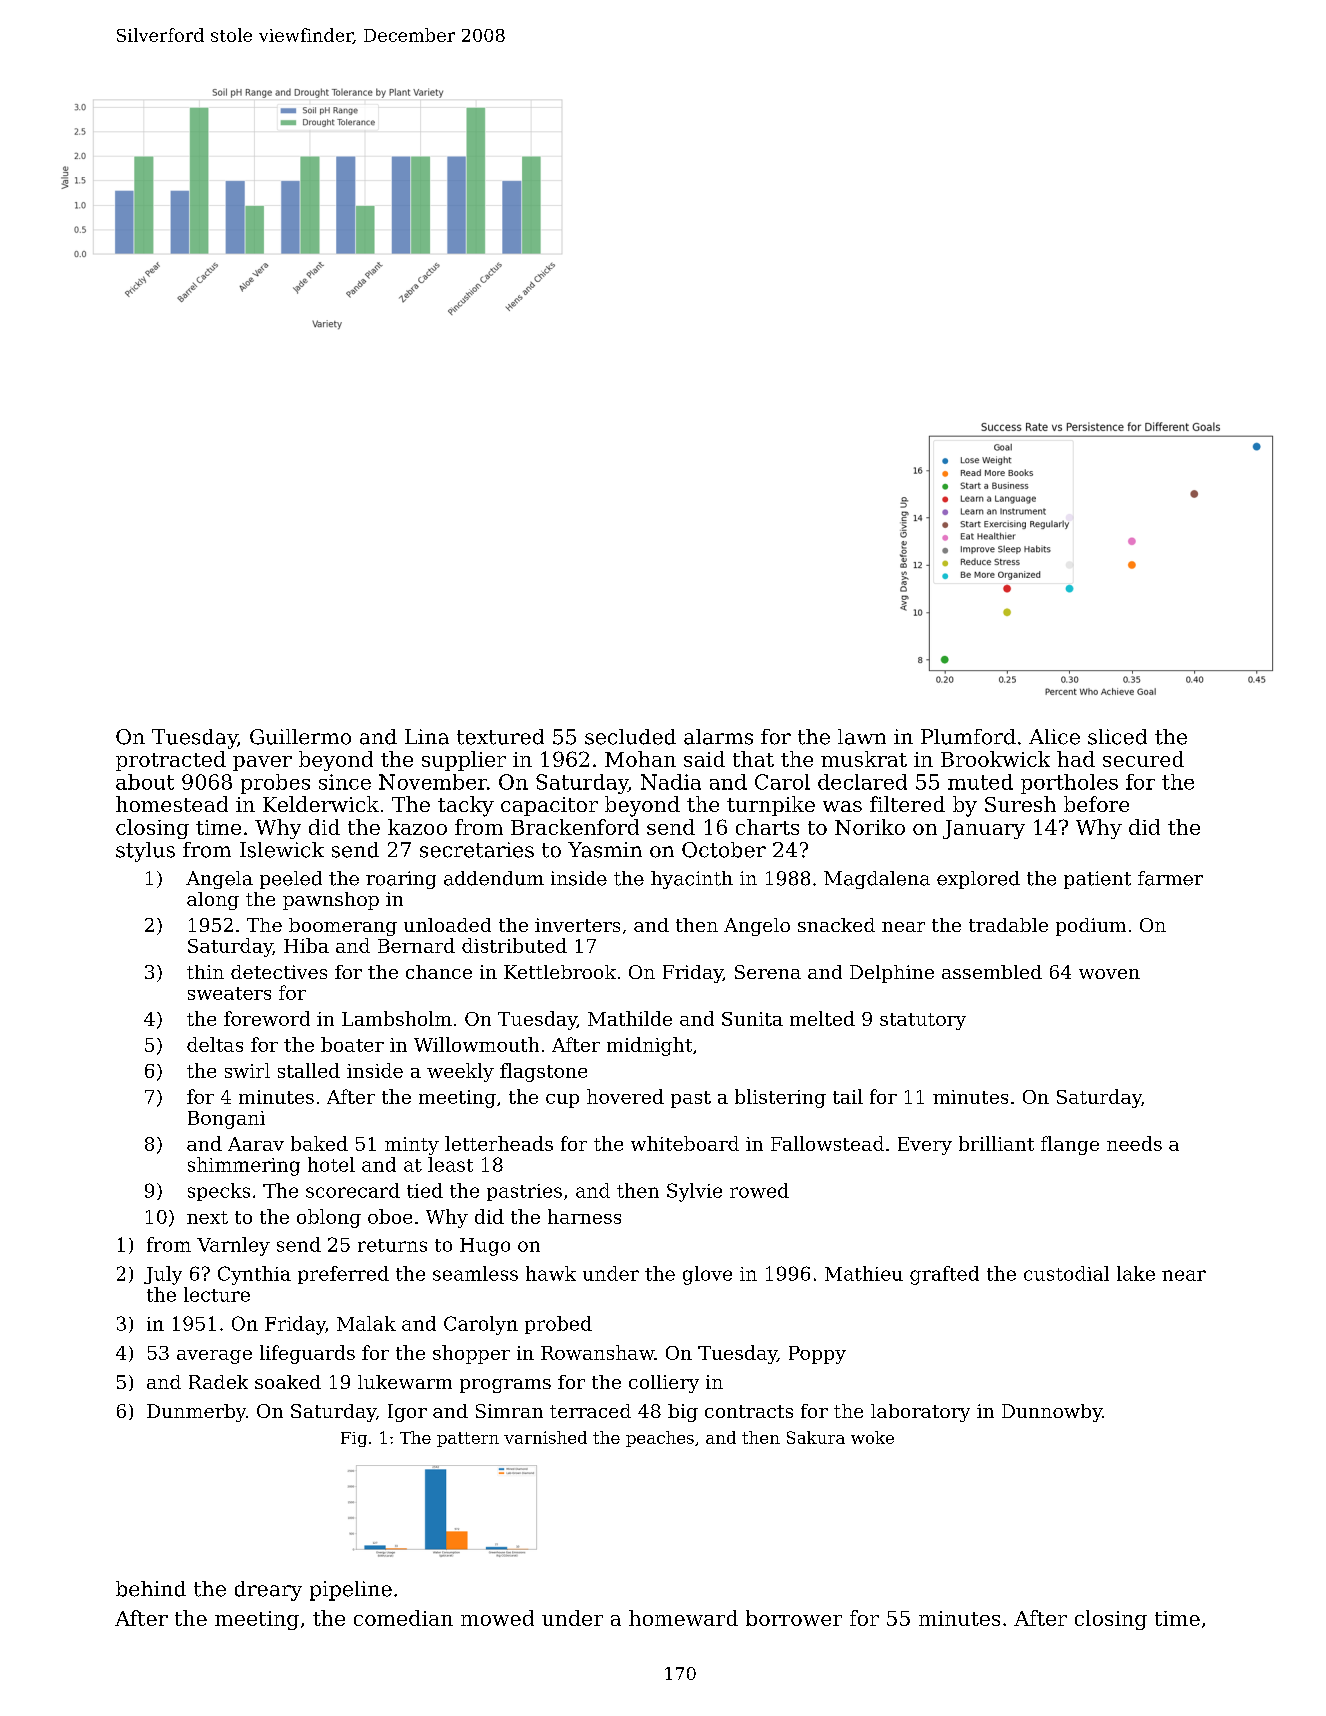 Image resolution: width=1326 pixels, height=1716 pixels. Describe the element at coordinates (944, 1275) in the screenshot. I see `grafted` at that location.
